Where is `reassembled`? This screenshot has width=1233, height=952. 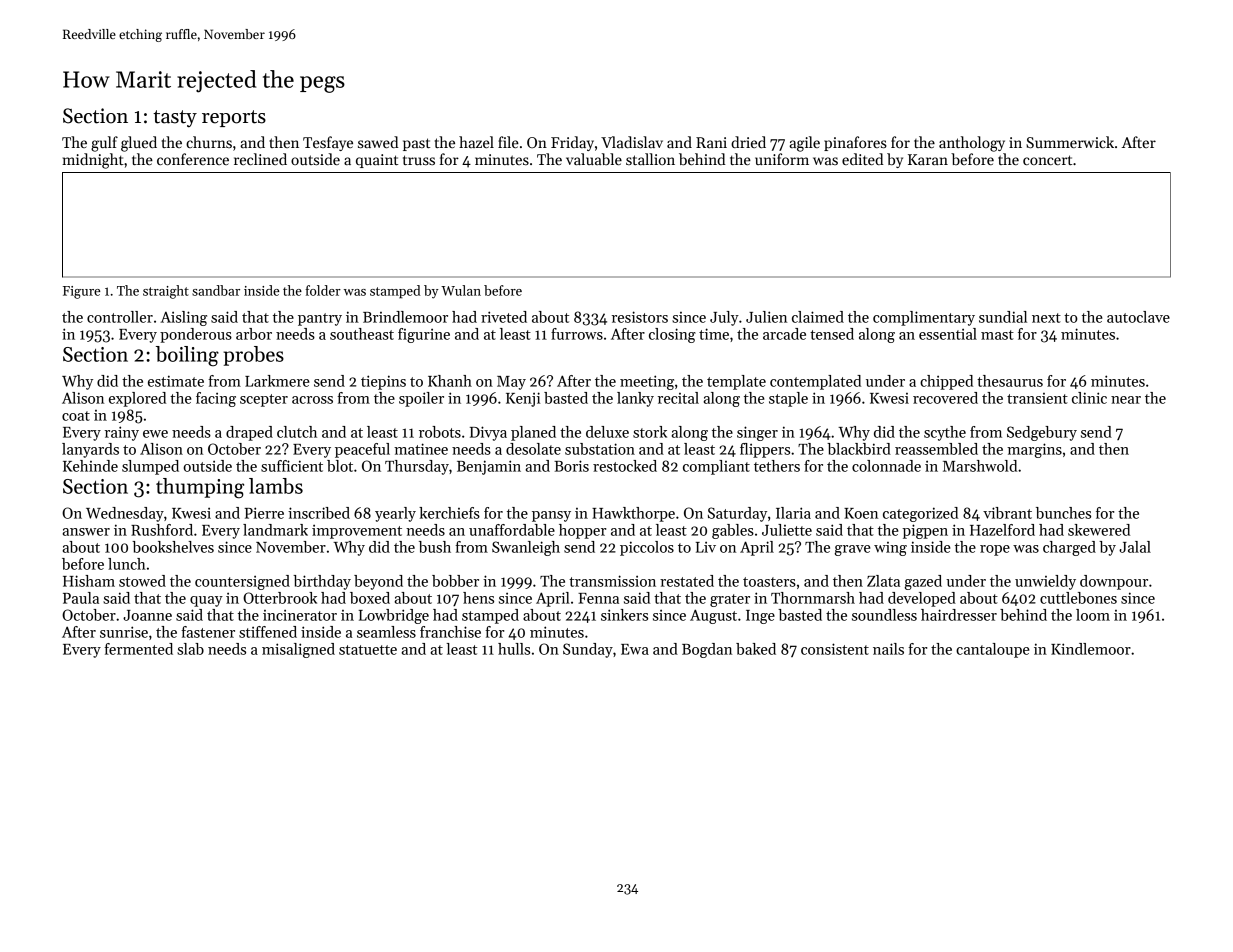 reassembled is located at coordinates (936, 449).
